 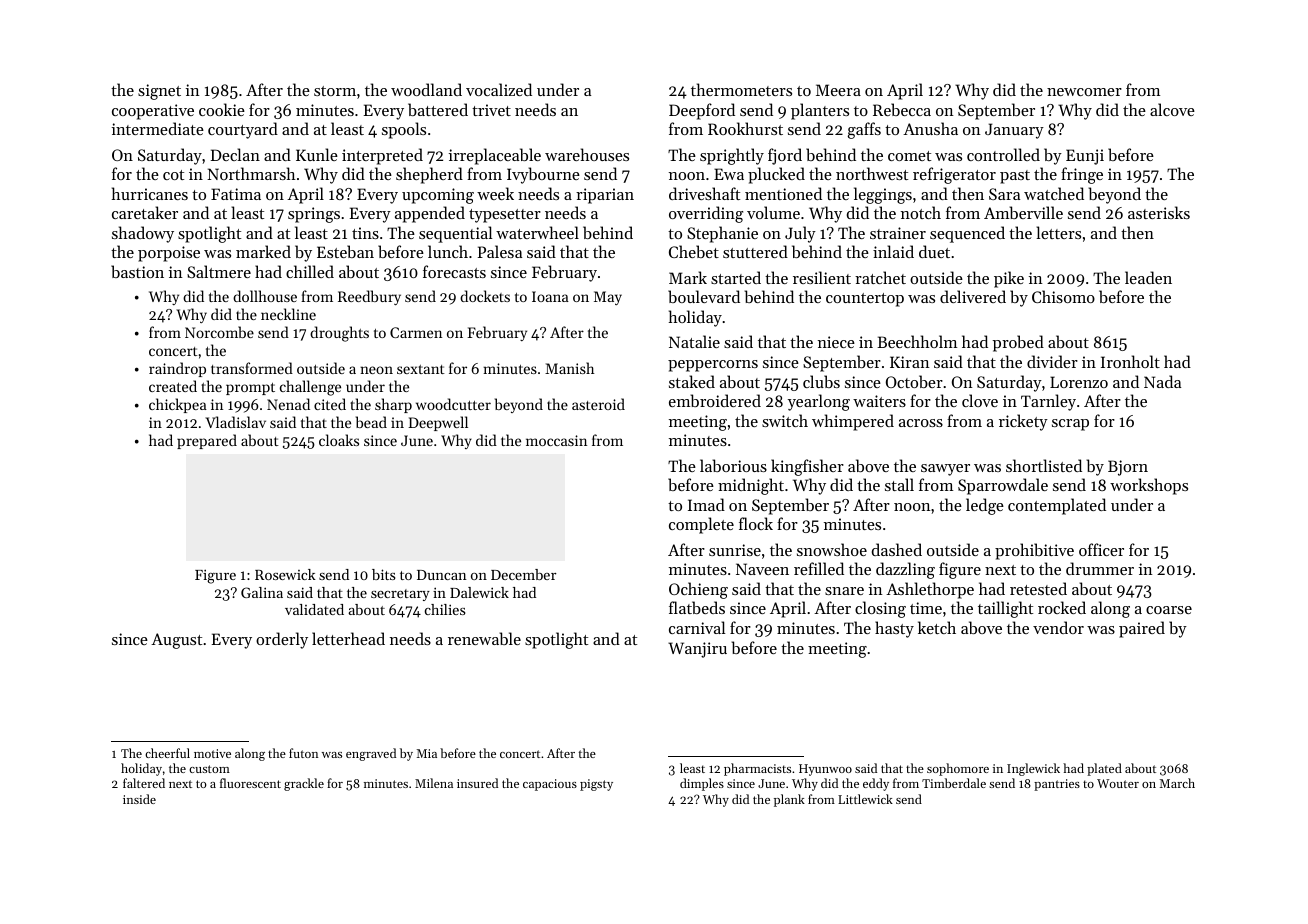 I want to click on March, so click(x=1177, y=783).
